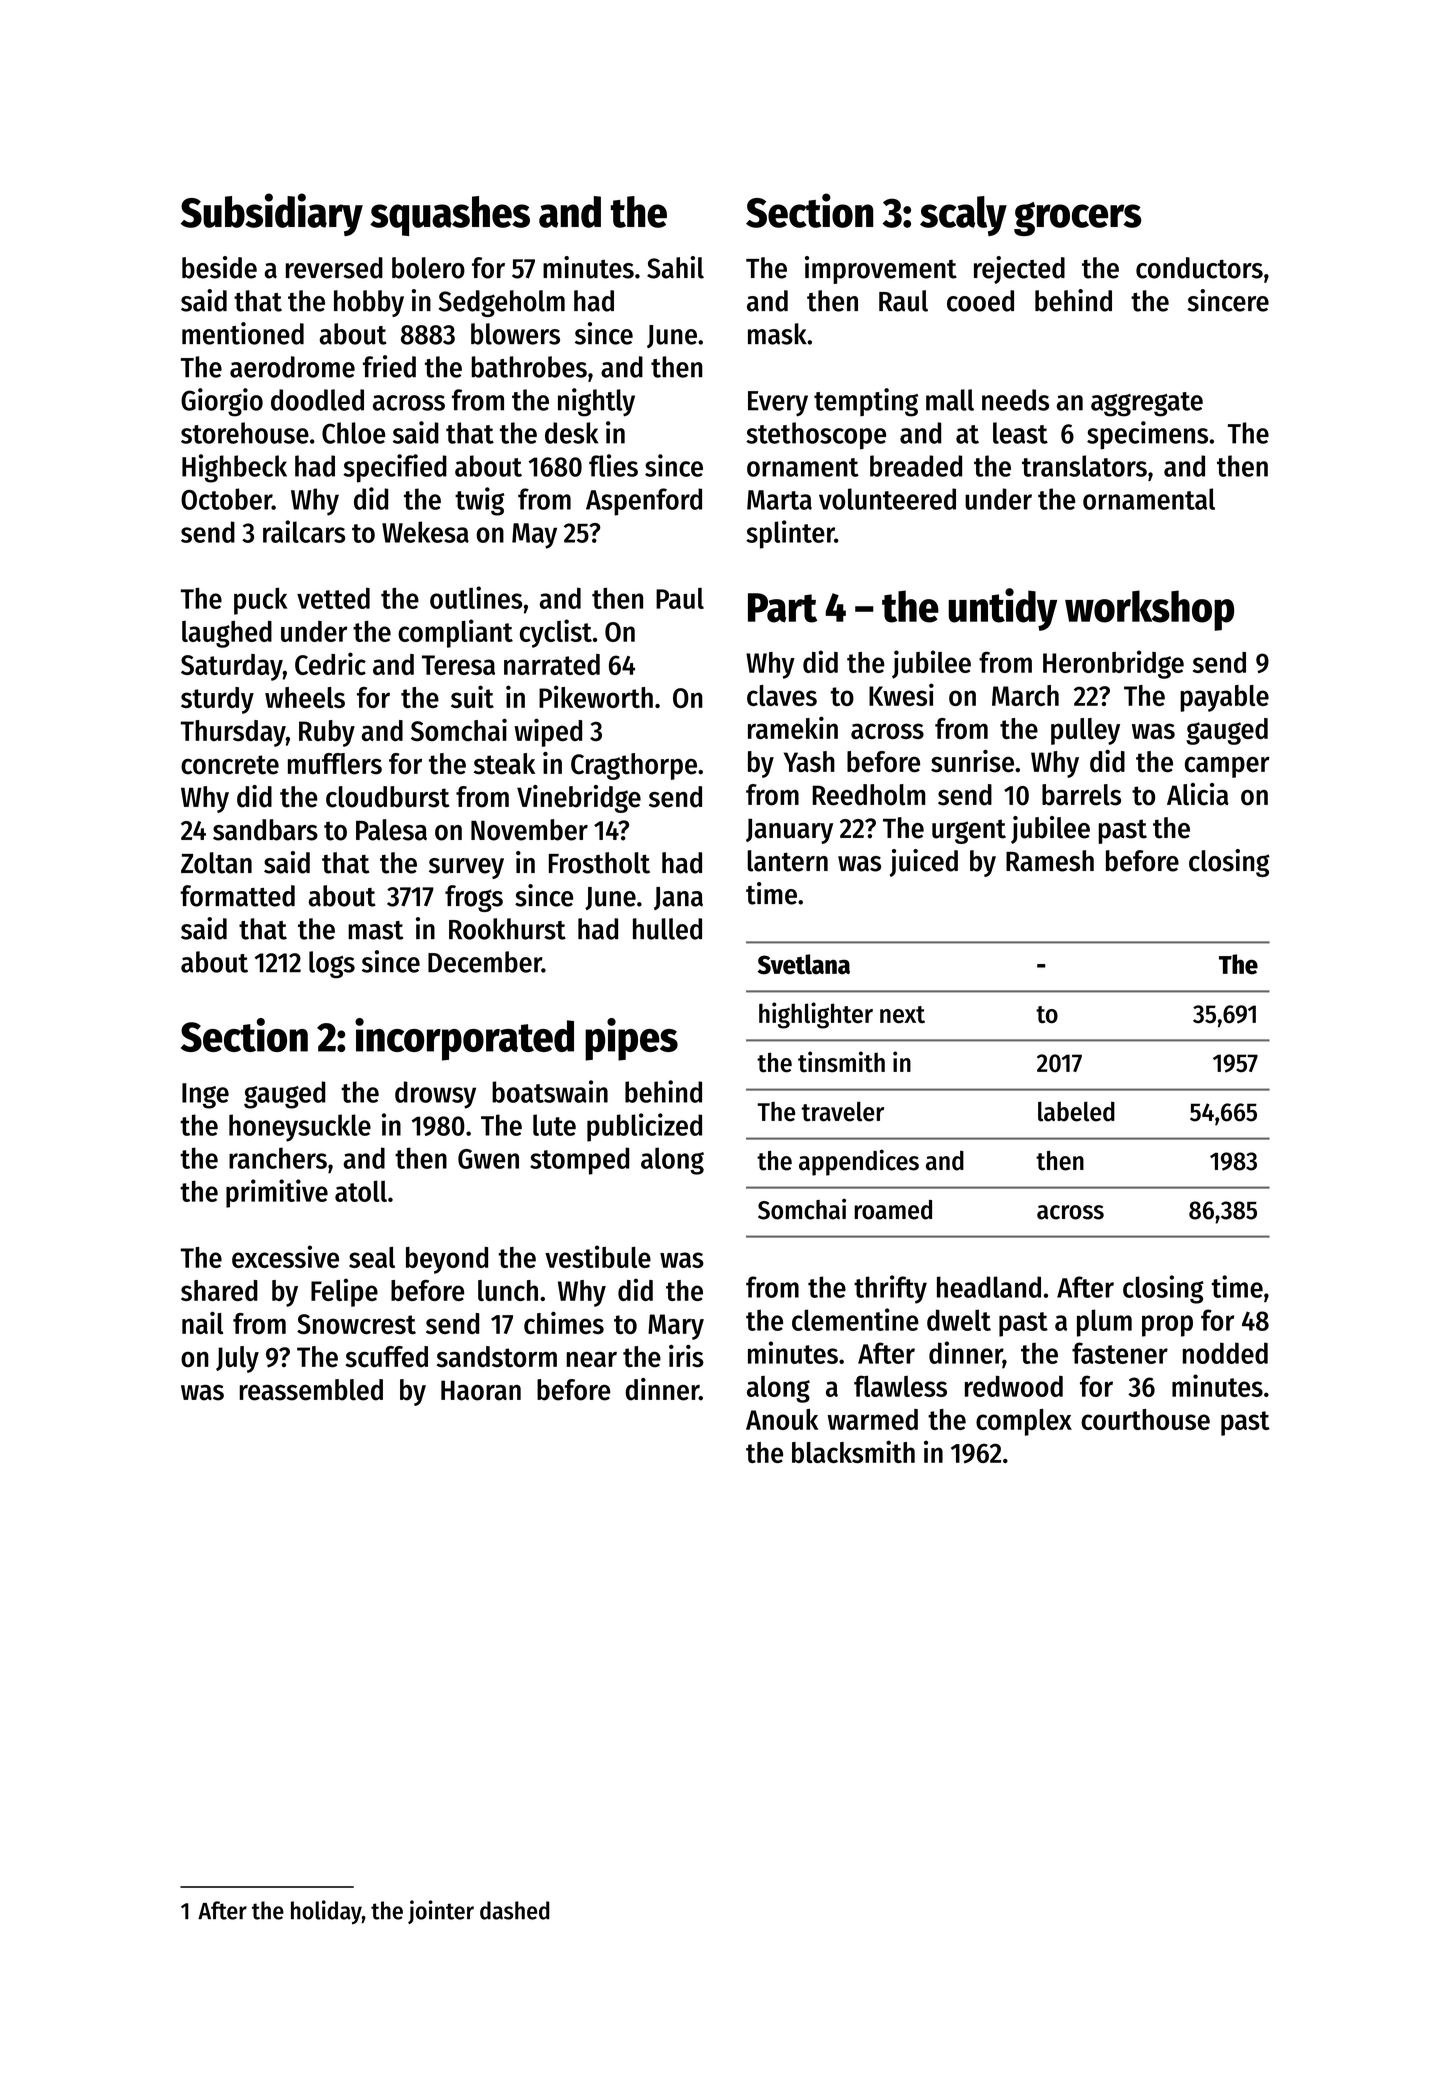 This image has height=2100, width=1450. I want to click on dashed, so click(515, 1910).
